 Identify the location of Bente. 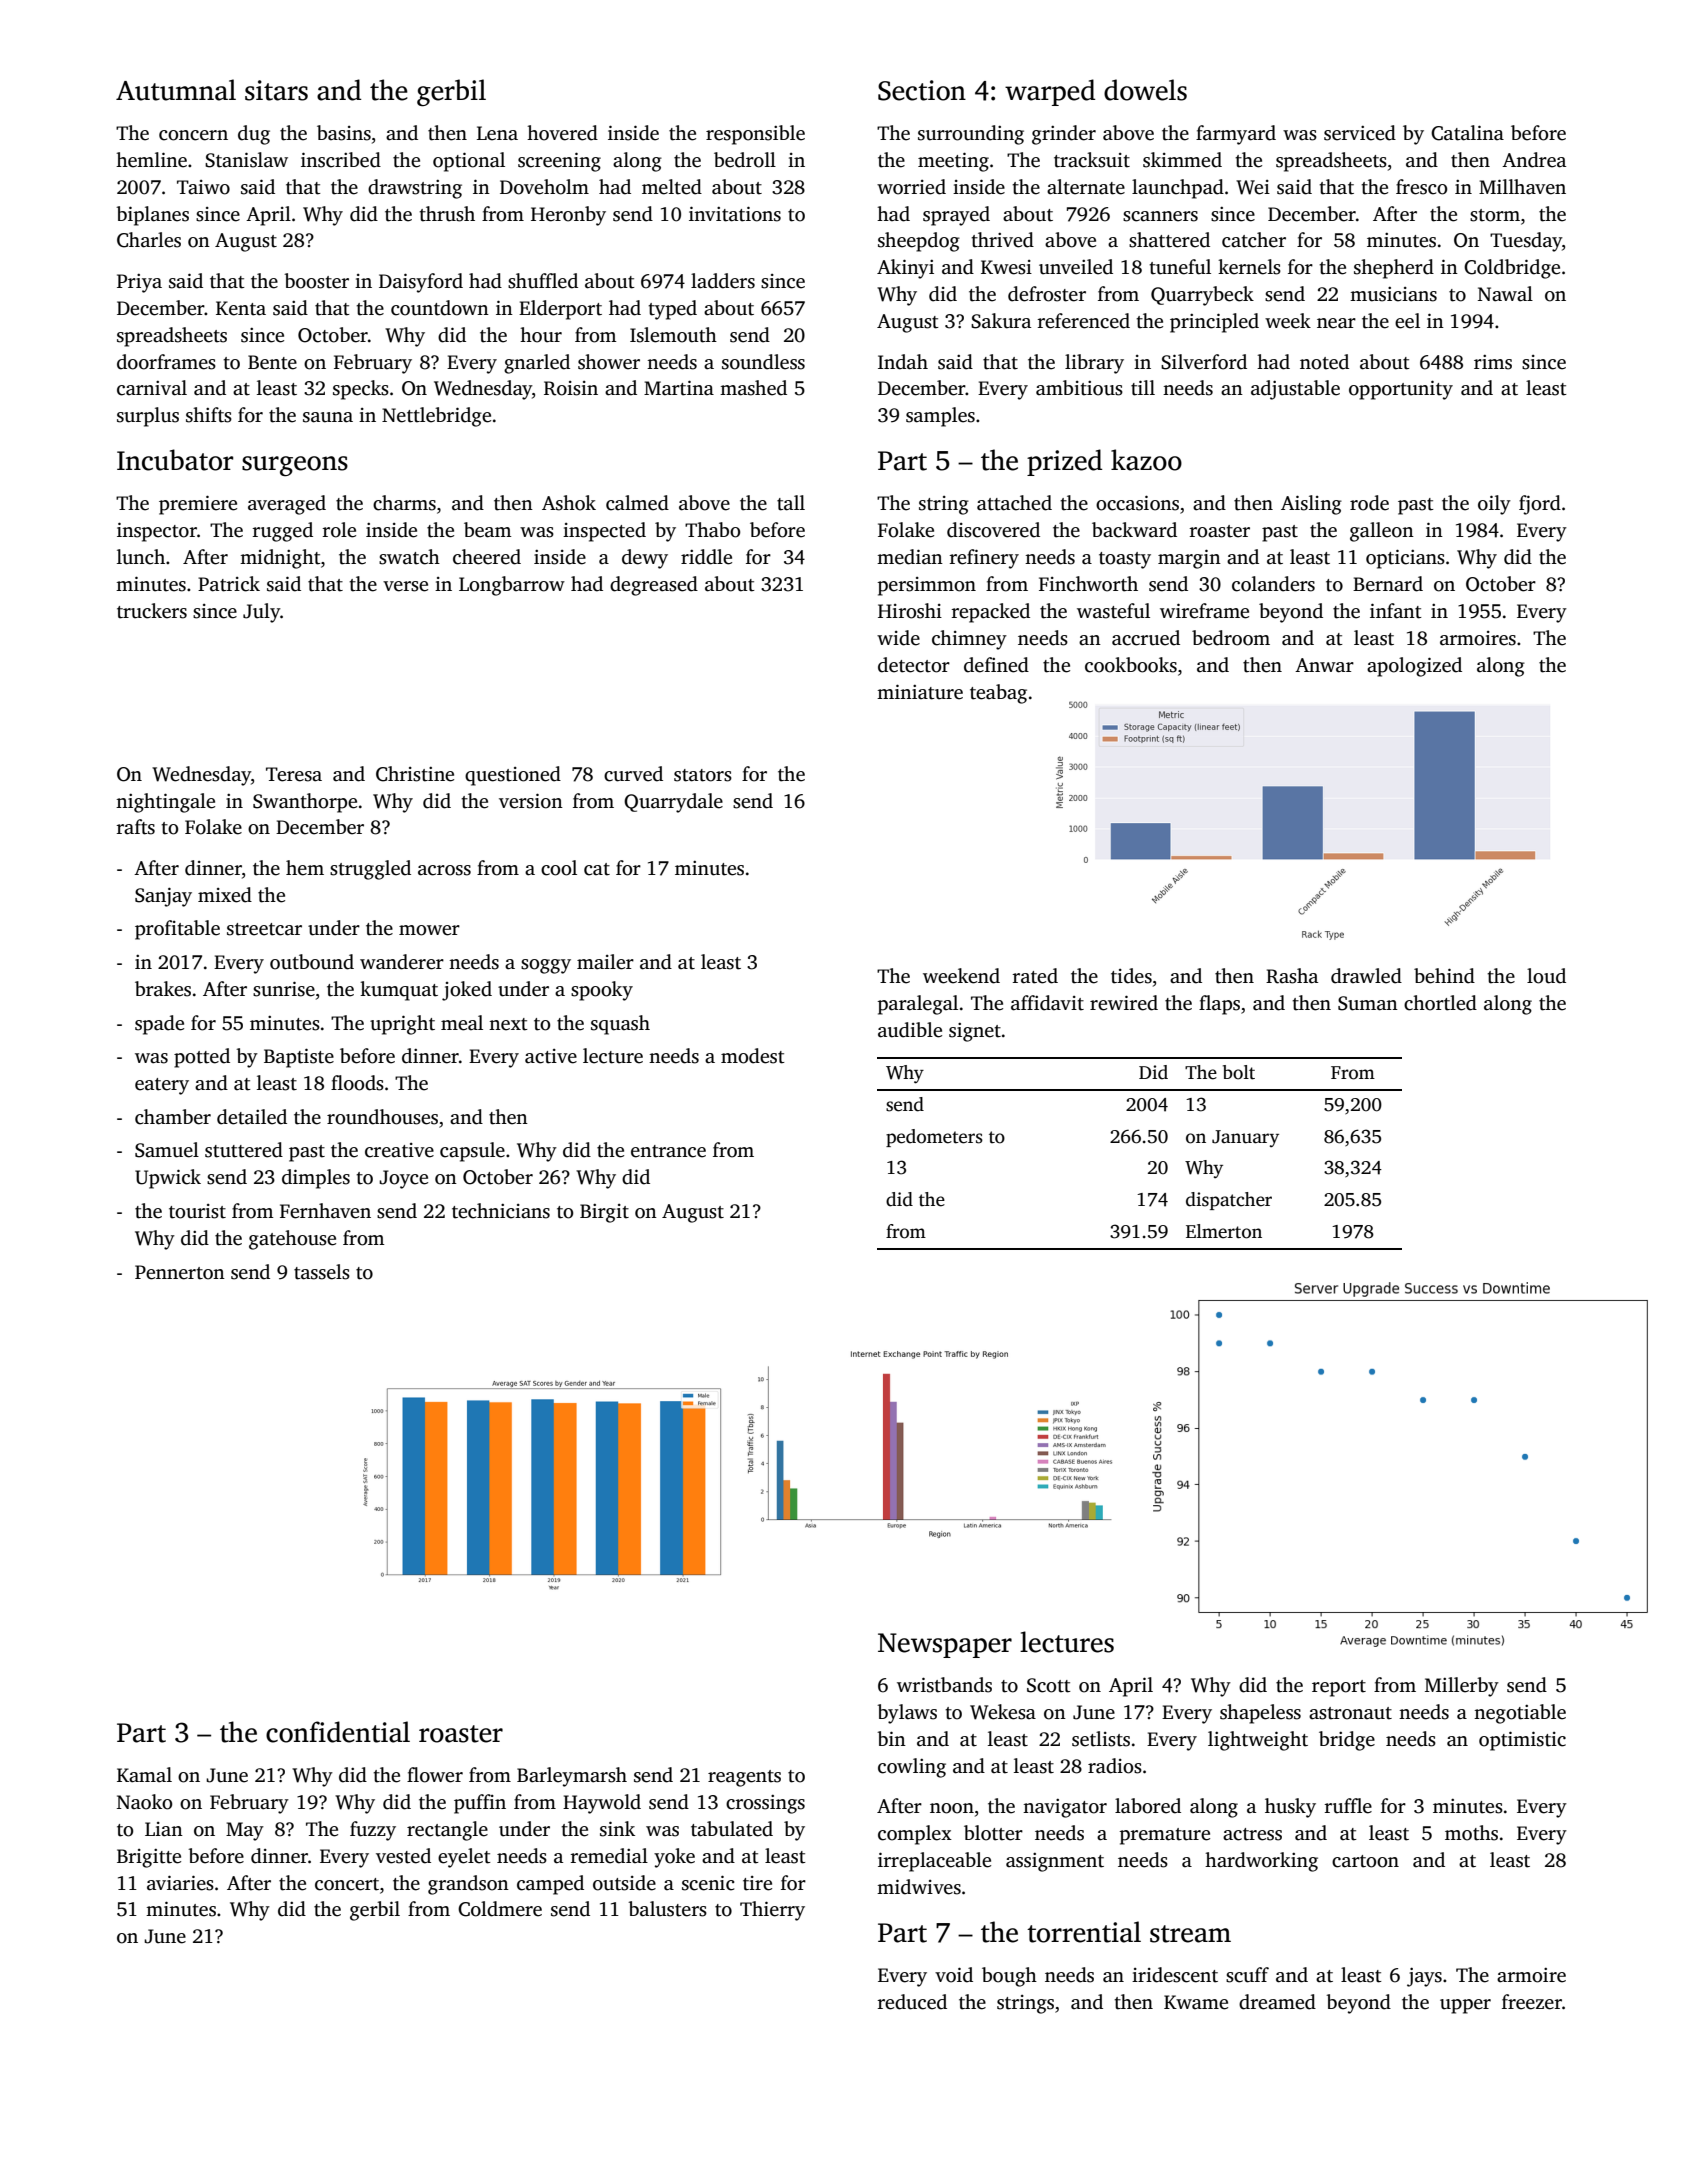
(272, 362).
